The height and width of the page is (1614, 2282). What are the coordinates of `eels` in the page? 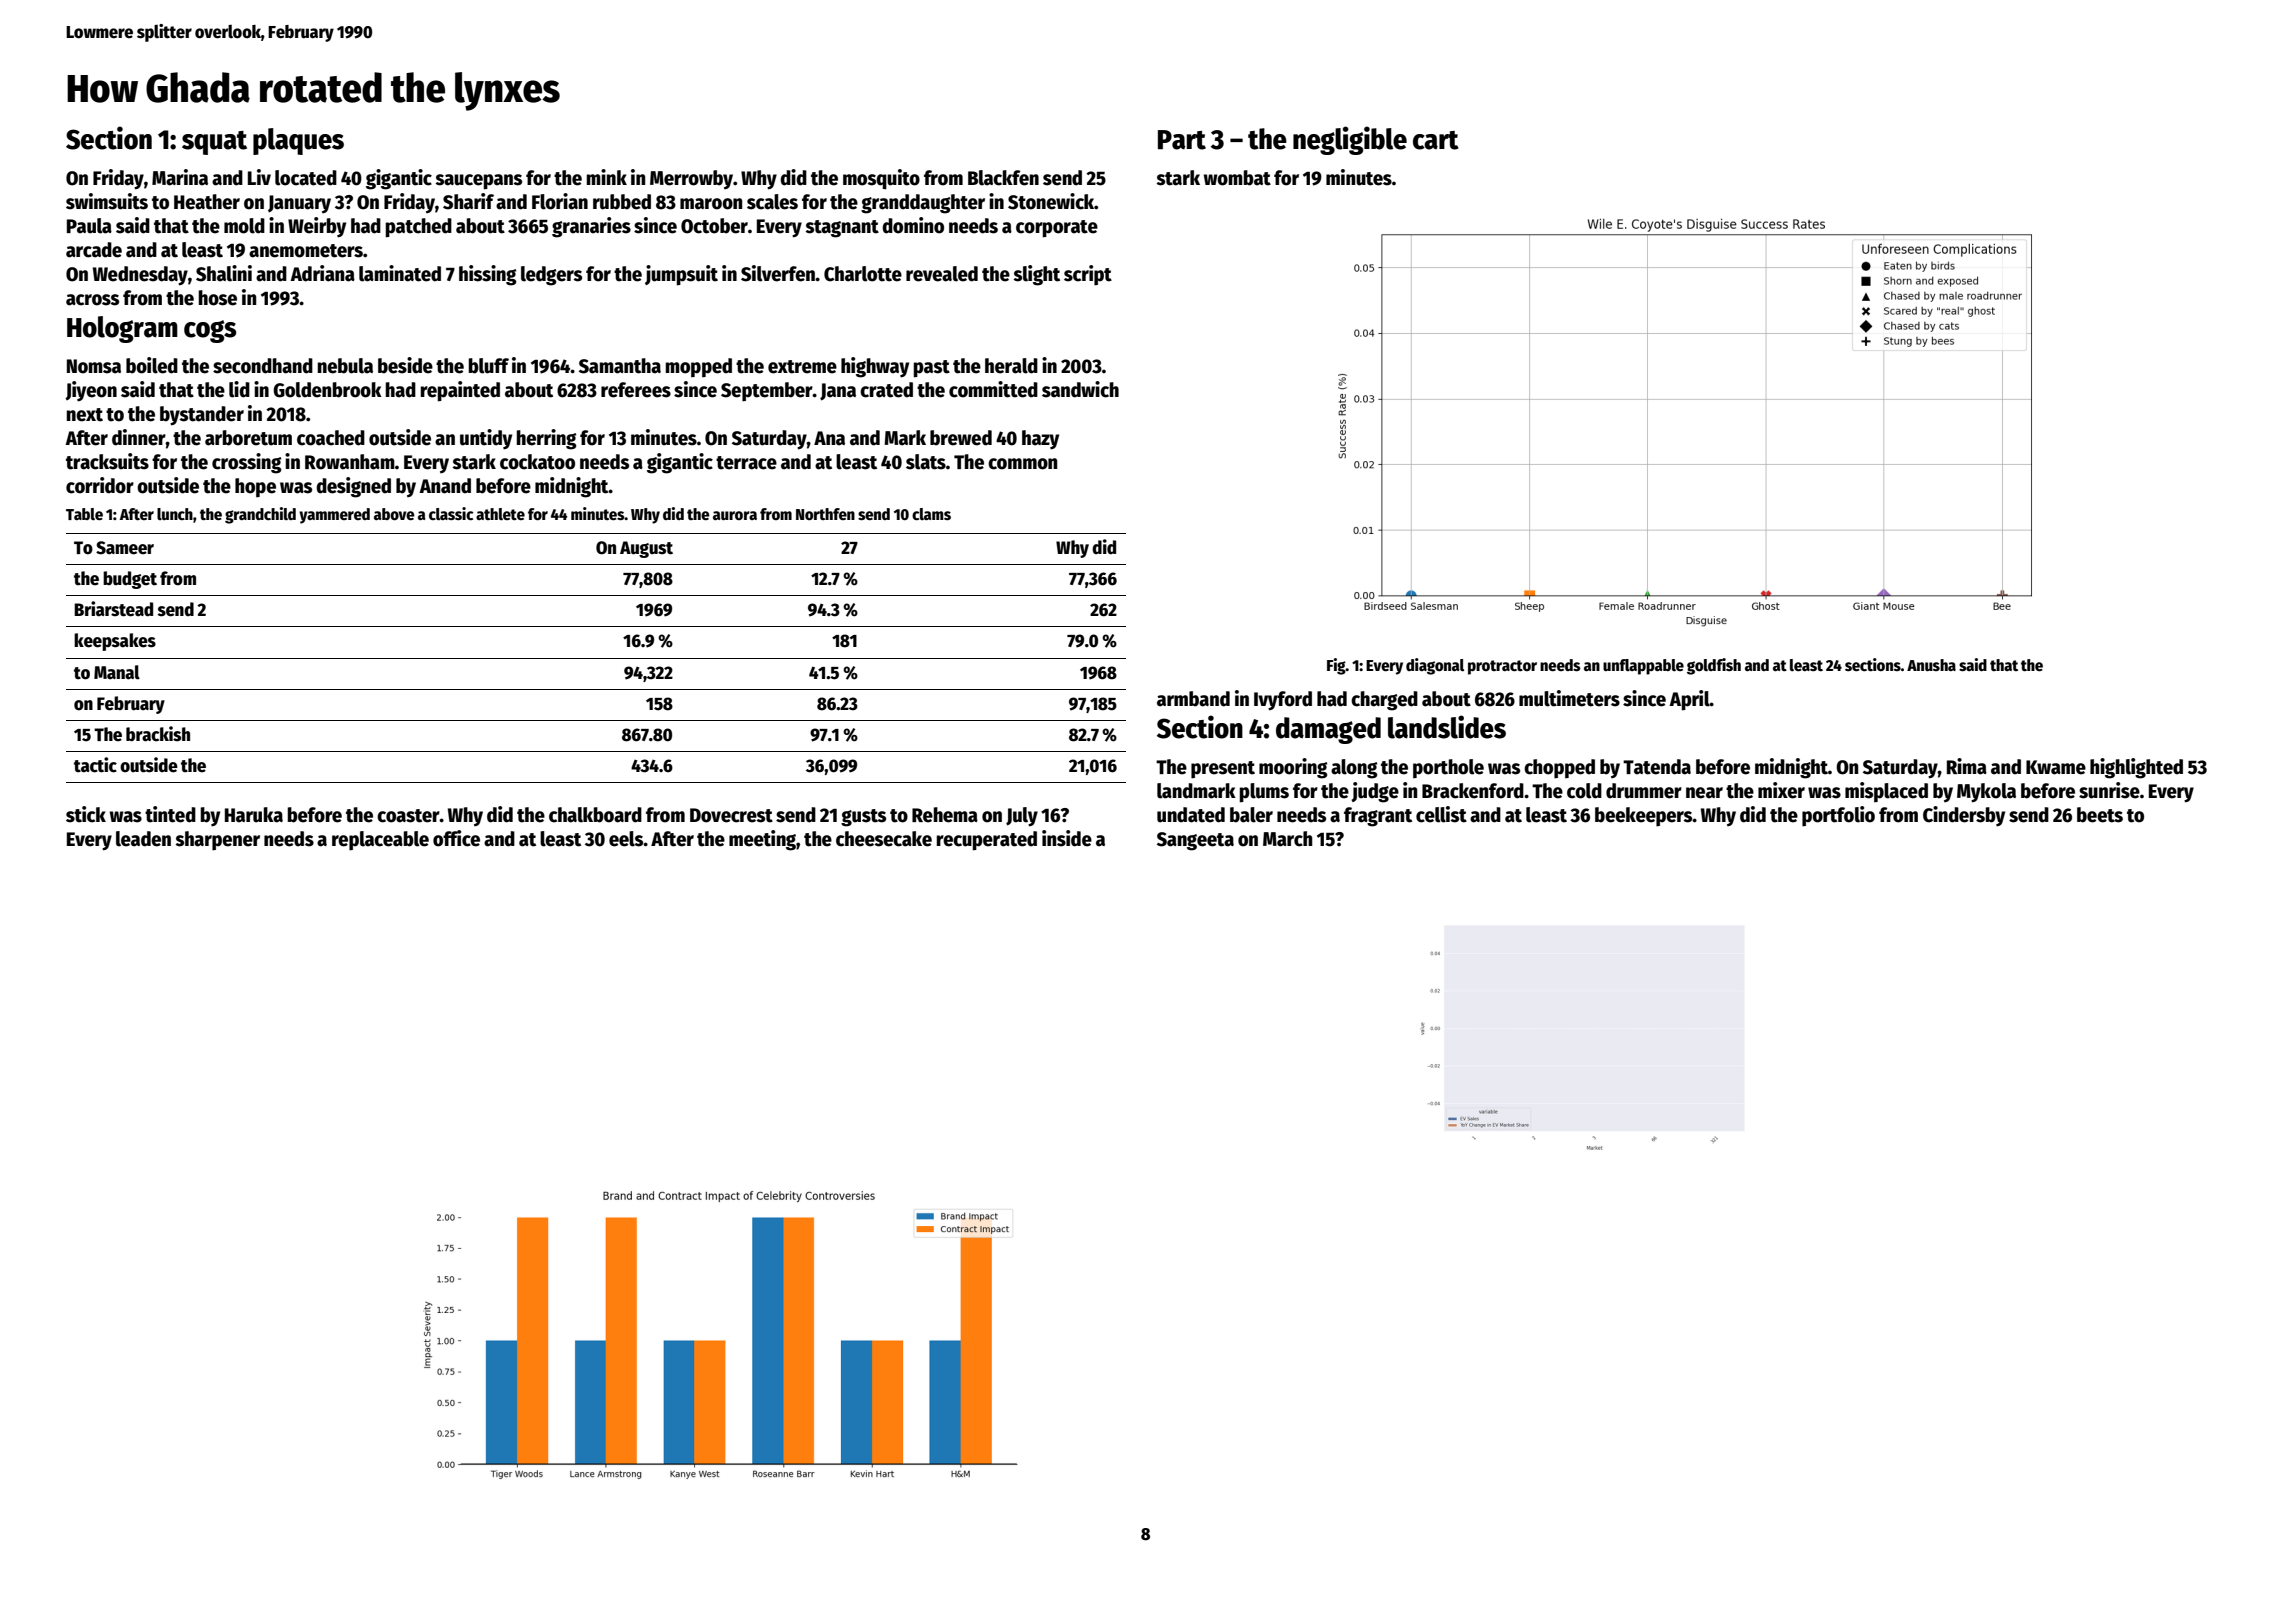 It's located at (626, 839).
